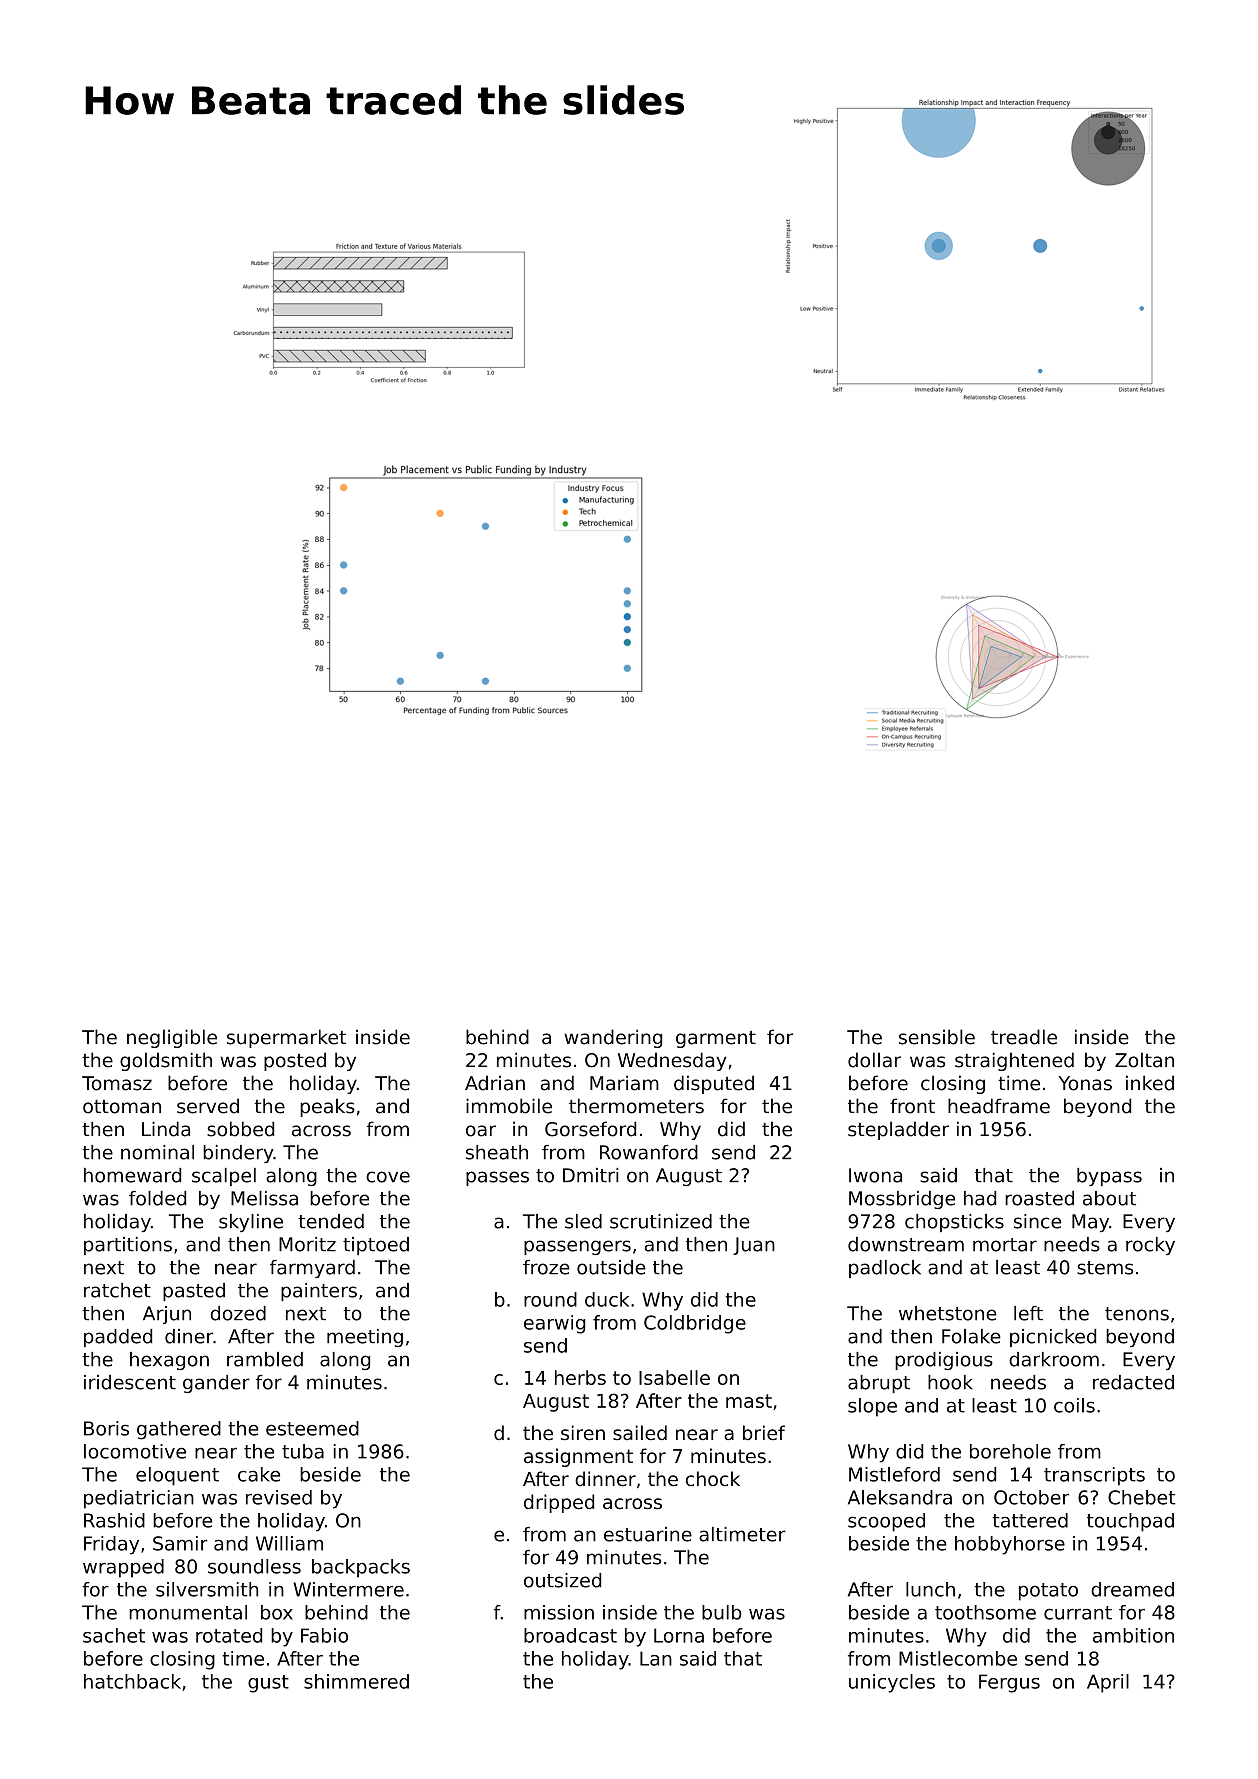  What do you see at coordinates (128, 1246) in the image?
I see `partitions` at bounding box center [128, 1246].
